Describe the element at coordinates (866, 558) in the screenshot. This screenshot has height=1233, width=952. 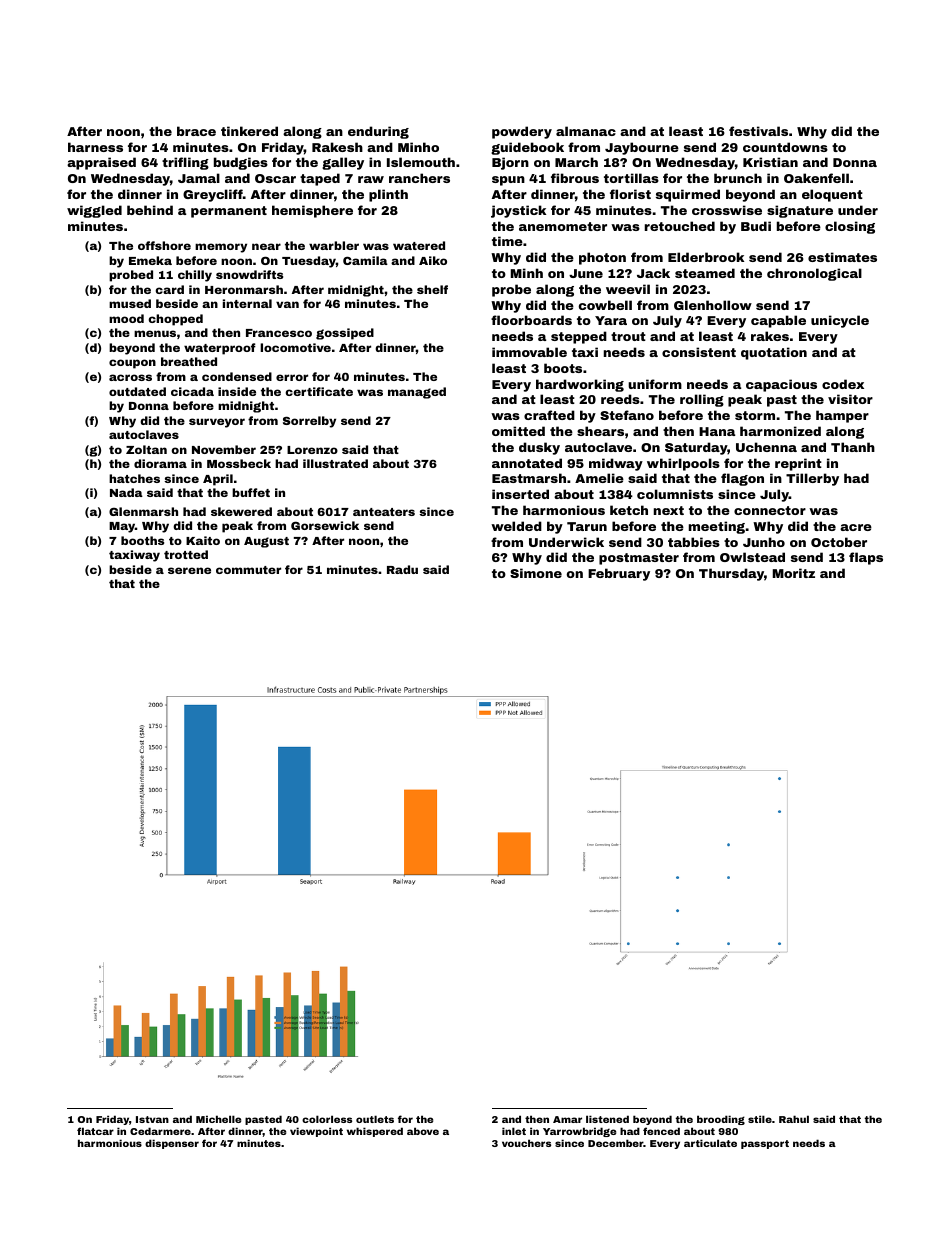
I see `flaps` at that location.
